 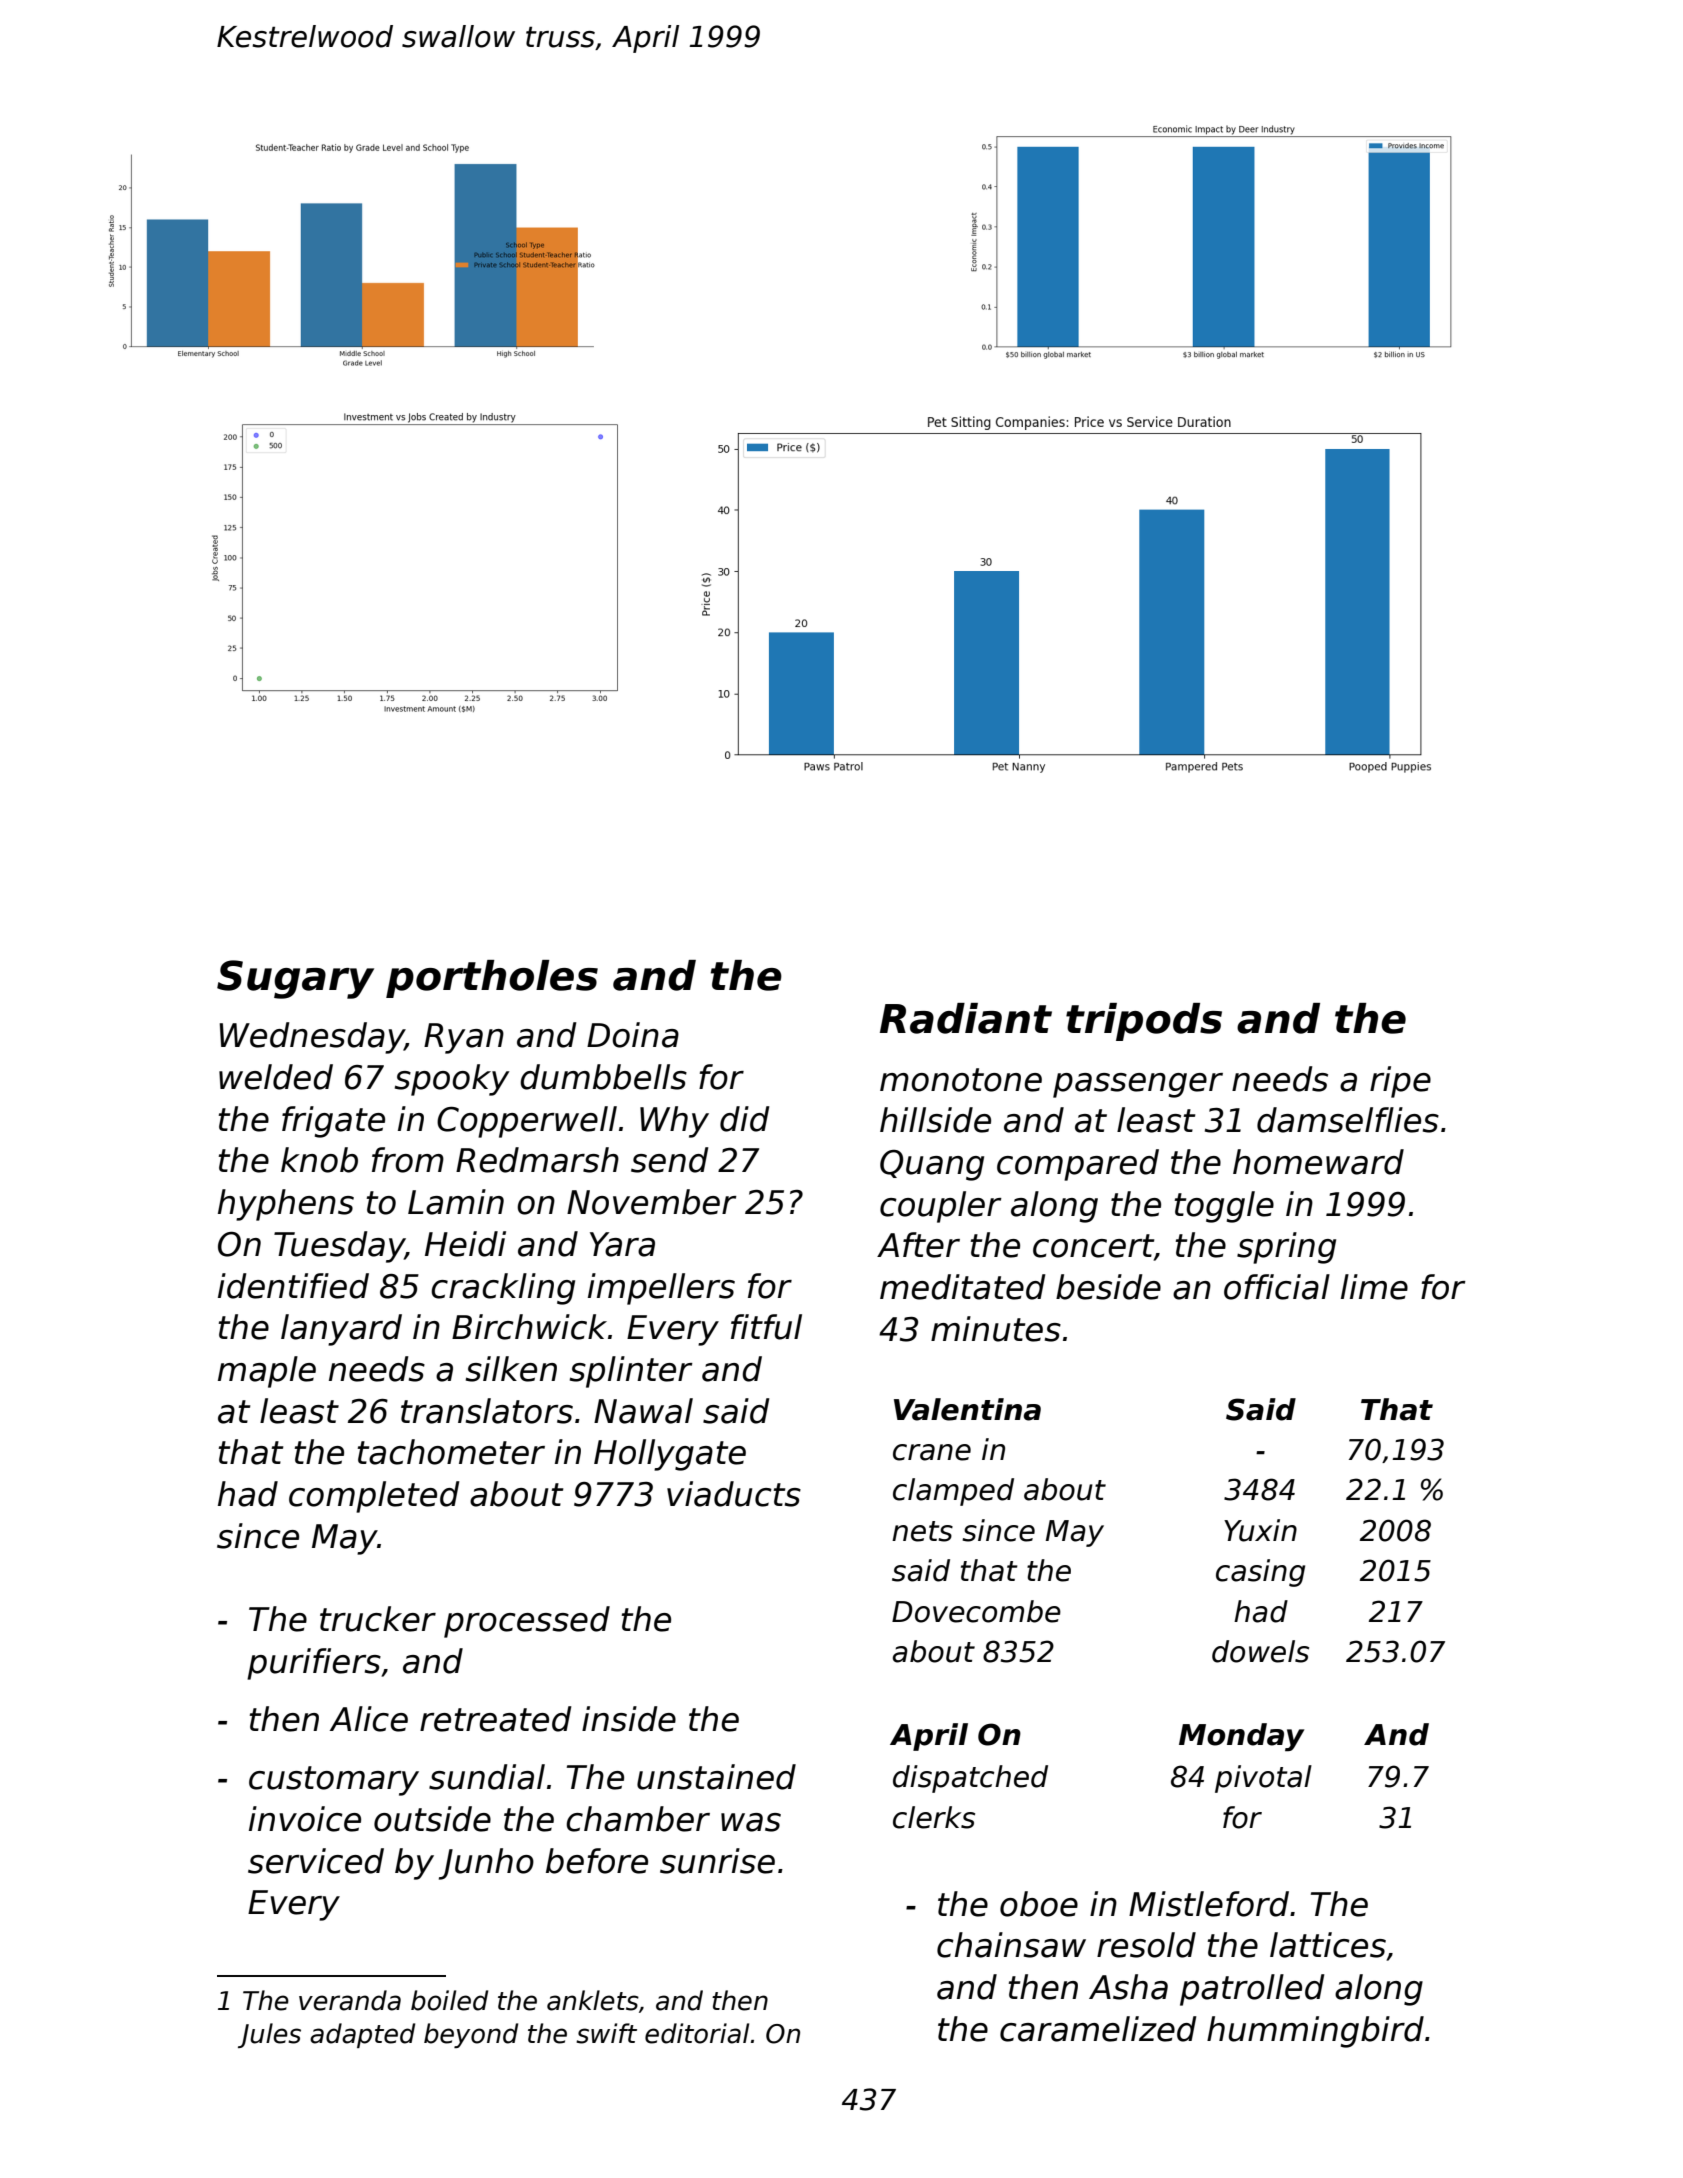 I want to click on beyond, so click(x=471, y=2035).
